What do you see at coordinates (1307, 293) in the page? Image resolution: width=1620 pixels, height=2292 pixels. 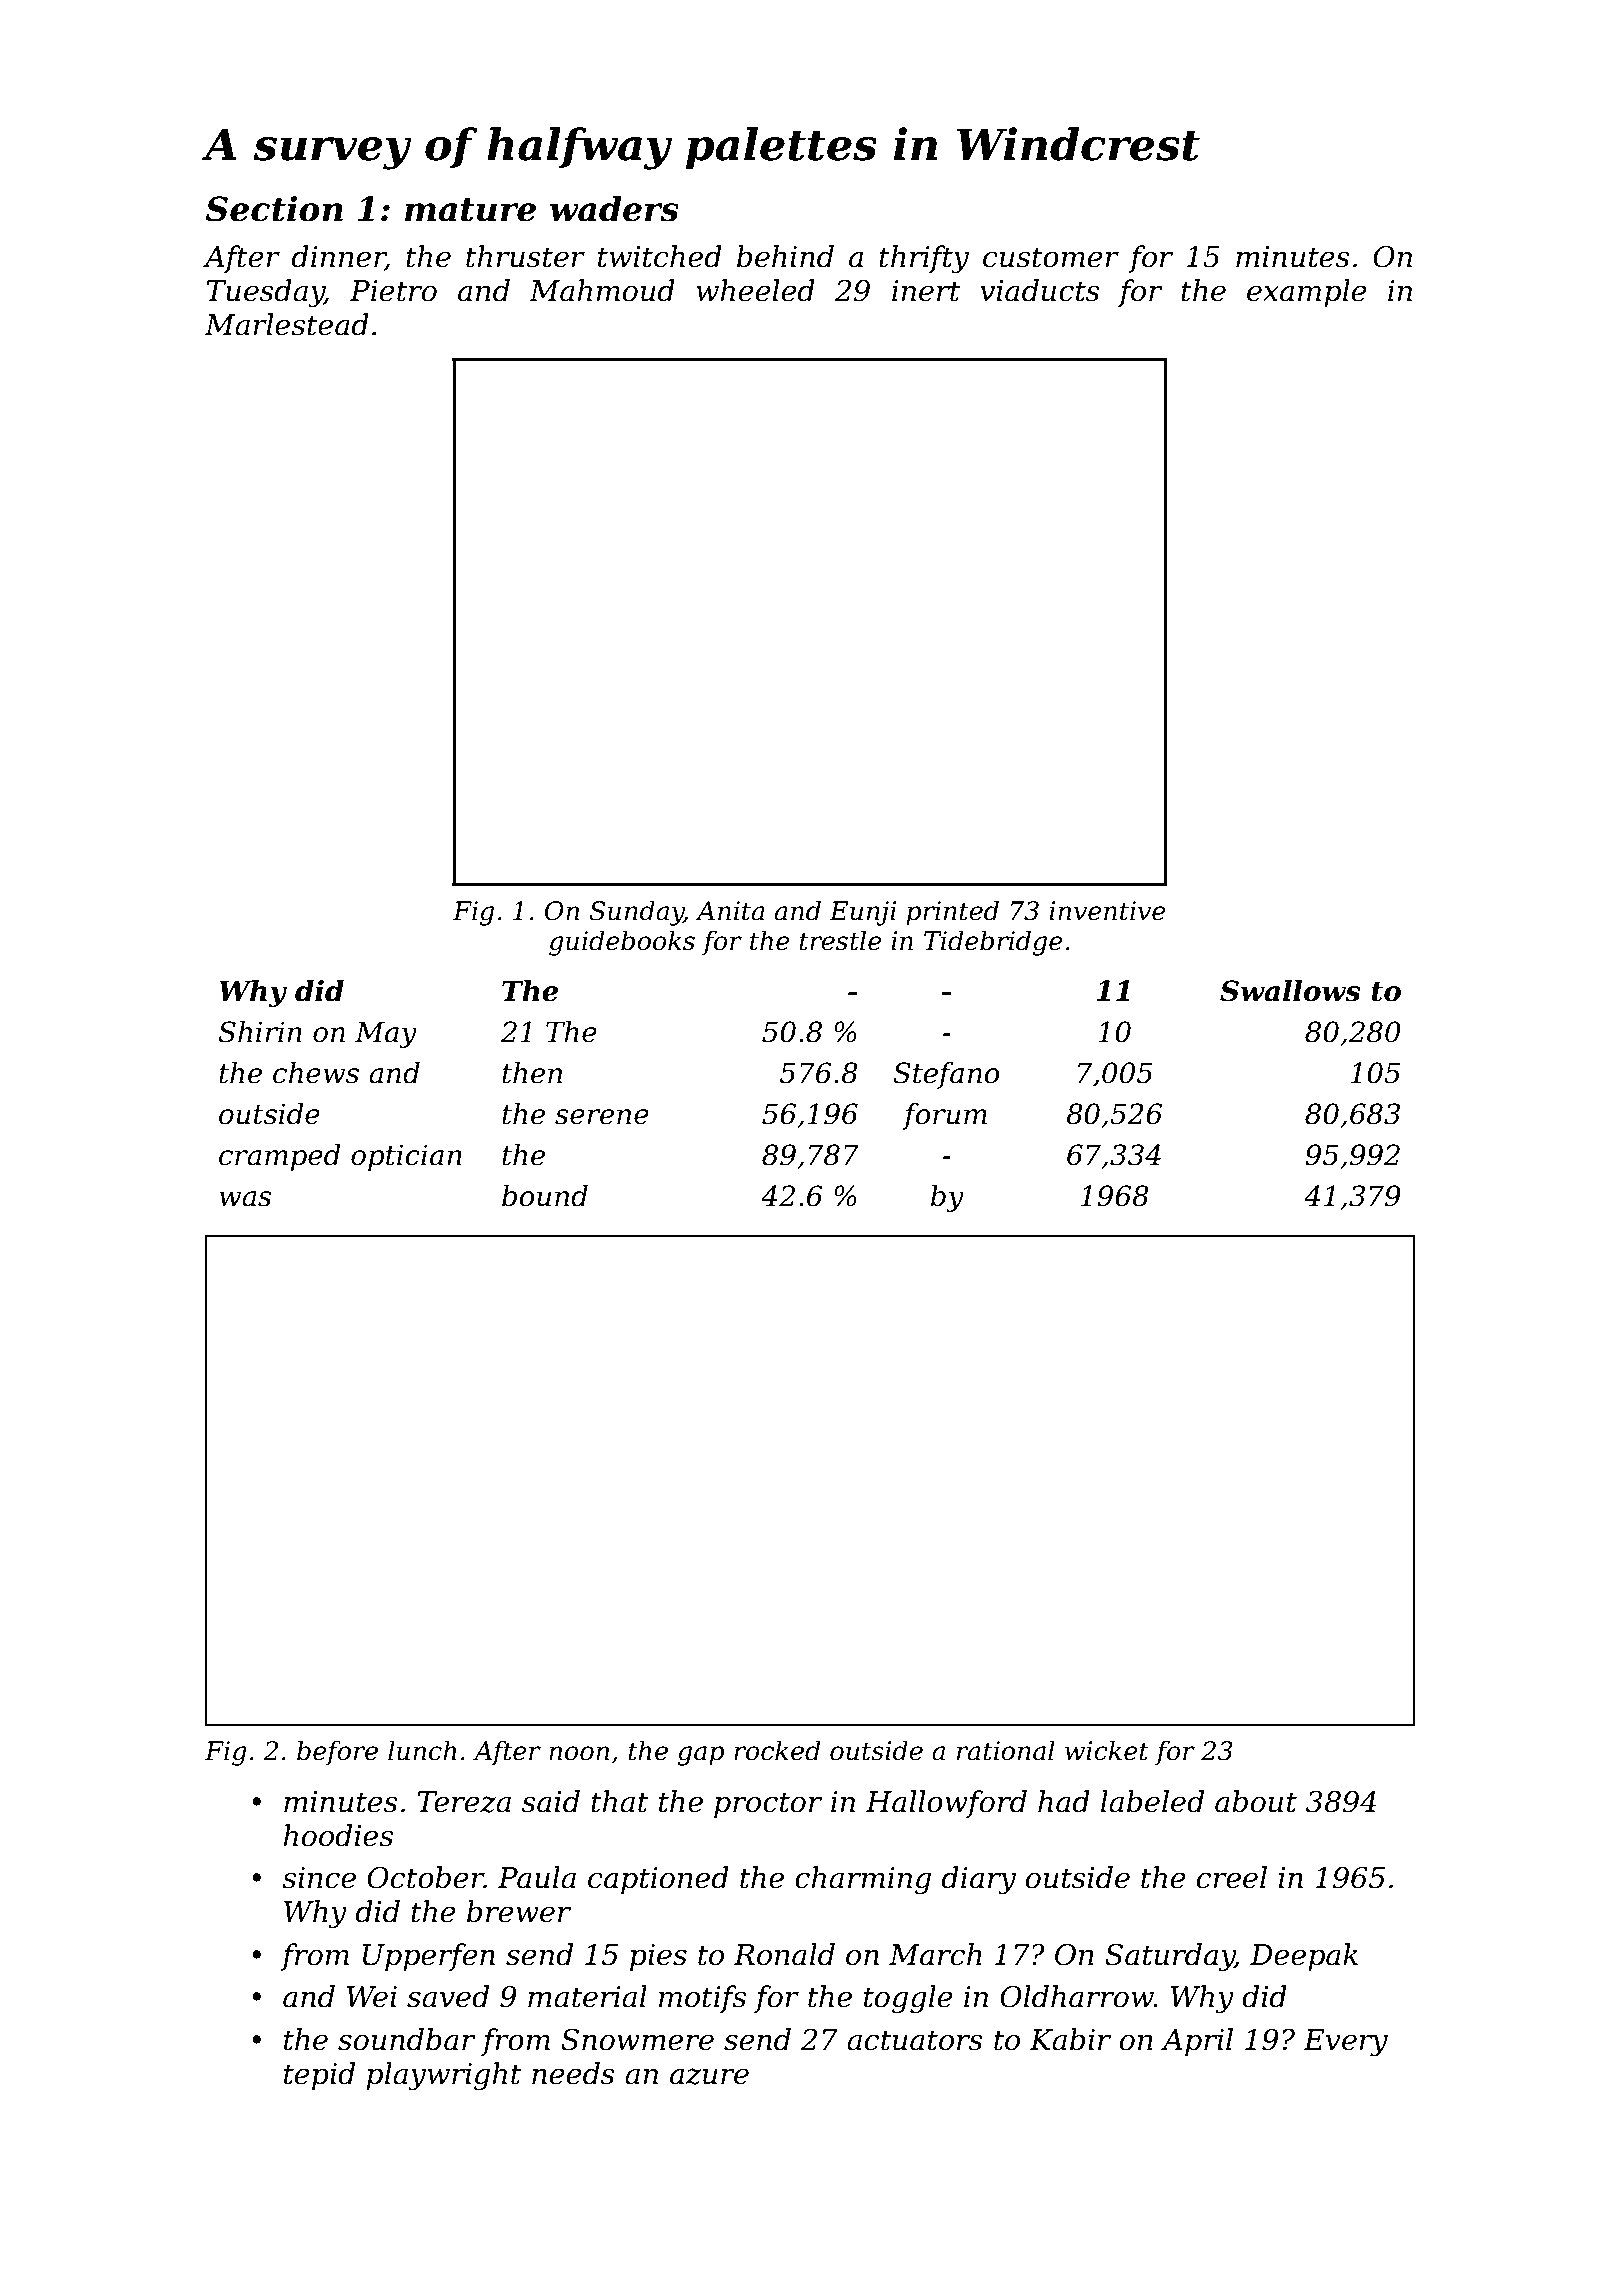 I see `example` at bounding box center [1307, 293].
